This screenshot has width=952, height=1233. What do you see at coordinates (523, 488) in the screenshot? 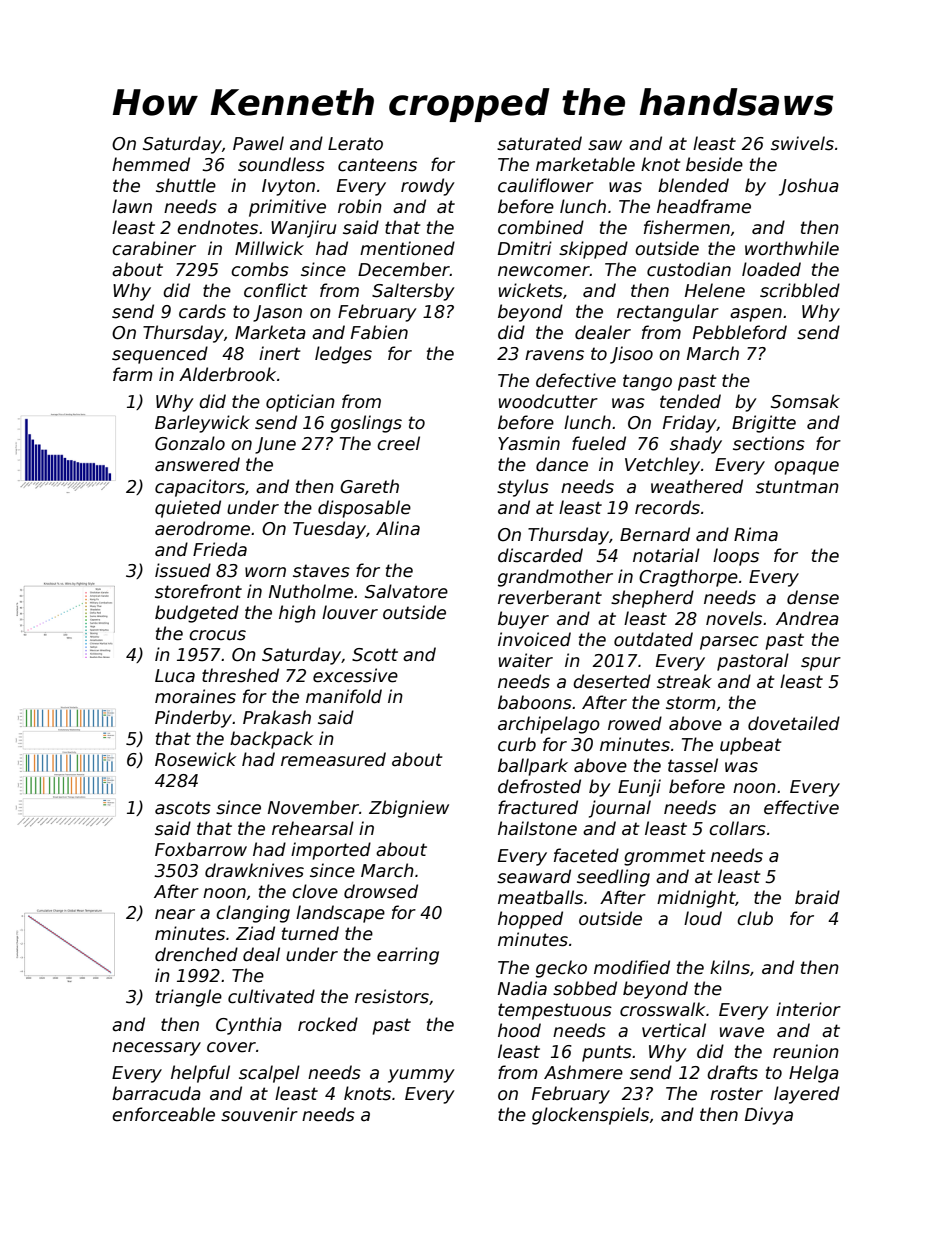
I see `stylus` at bounding box center [523, 488].
